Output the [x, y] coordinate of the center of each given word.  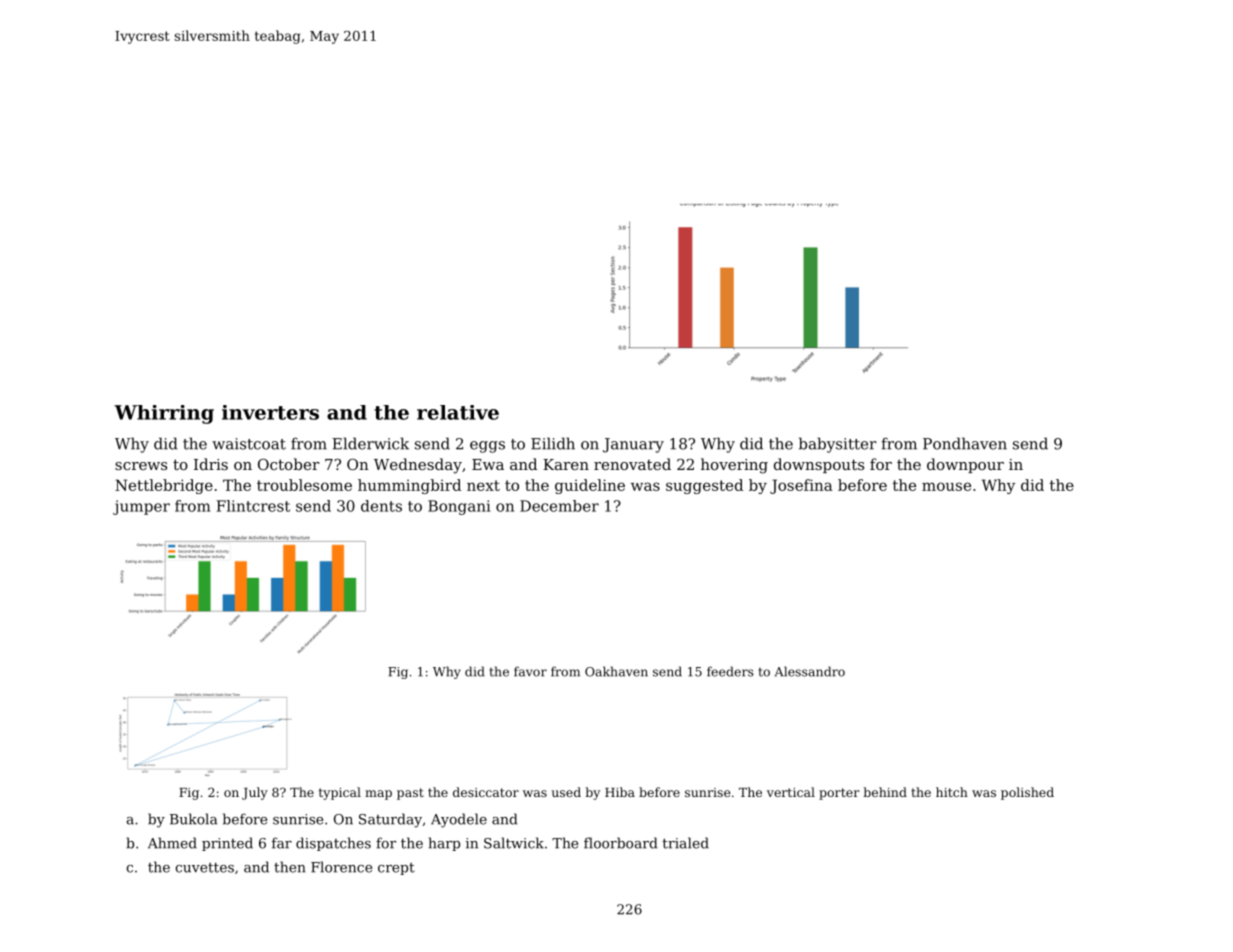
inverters [270, 412]
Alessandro [810, 671]
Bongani [459, 507]
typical [340, 793]
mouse [946, 486]
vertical [791, 792]
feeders [730, 671]
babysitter [838, 445]
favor [530, 671]
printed [227, 844]
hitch [952, 792]
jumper [141, 507]
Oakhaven [616, 671]
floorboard [620, 843]
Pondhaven [965, 443]
